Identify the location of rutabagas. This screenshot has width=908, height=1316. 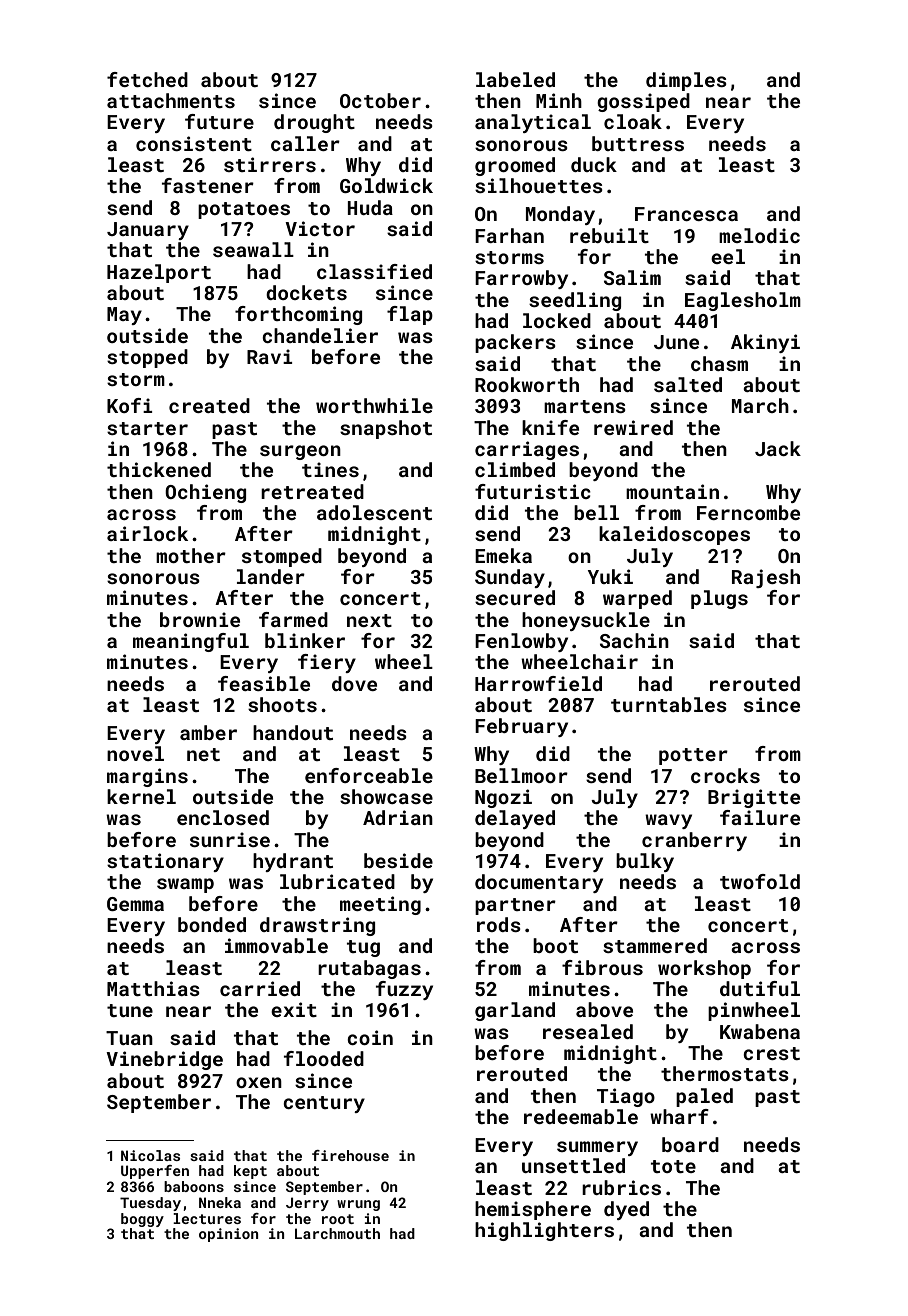
(369, 969).
